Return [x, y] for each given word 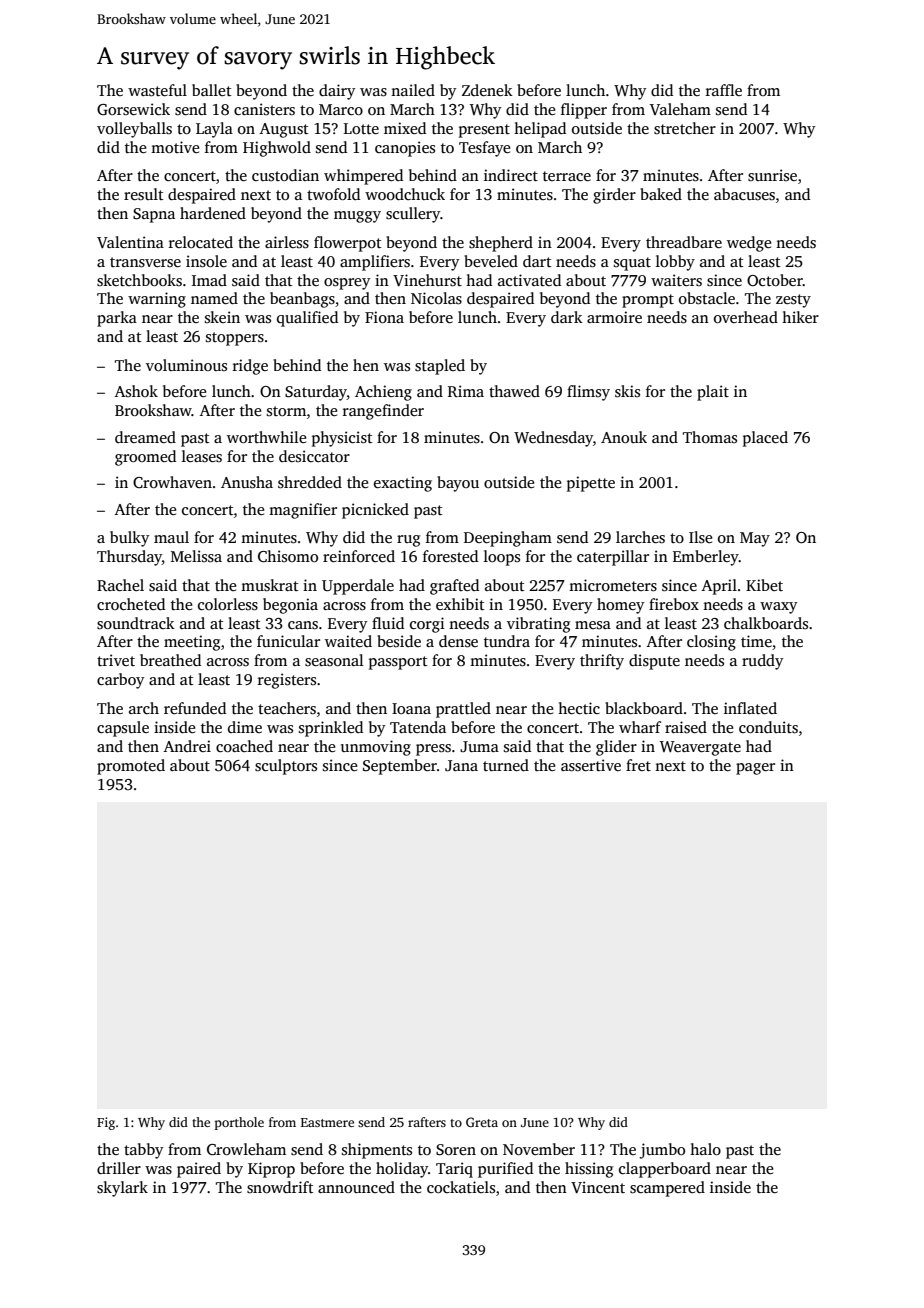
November [539, 1149]
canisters [264, 109]
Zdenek [487, 90]
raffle [724, 90]
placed [765, 439]
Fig [106, 1123]
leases [202, 456]
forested [450, 556]
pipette [591, 484]
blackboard [644, 708]
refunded [195, 708]
